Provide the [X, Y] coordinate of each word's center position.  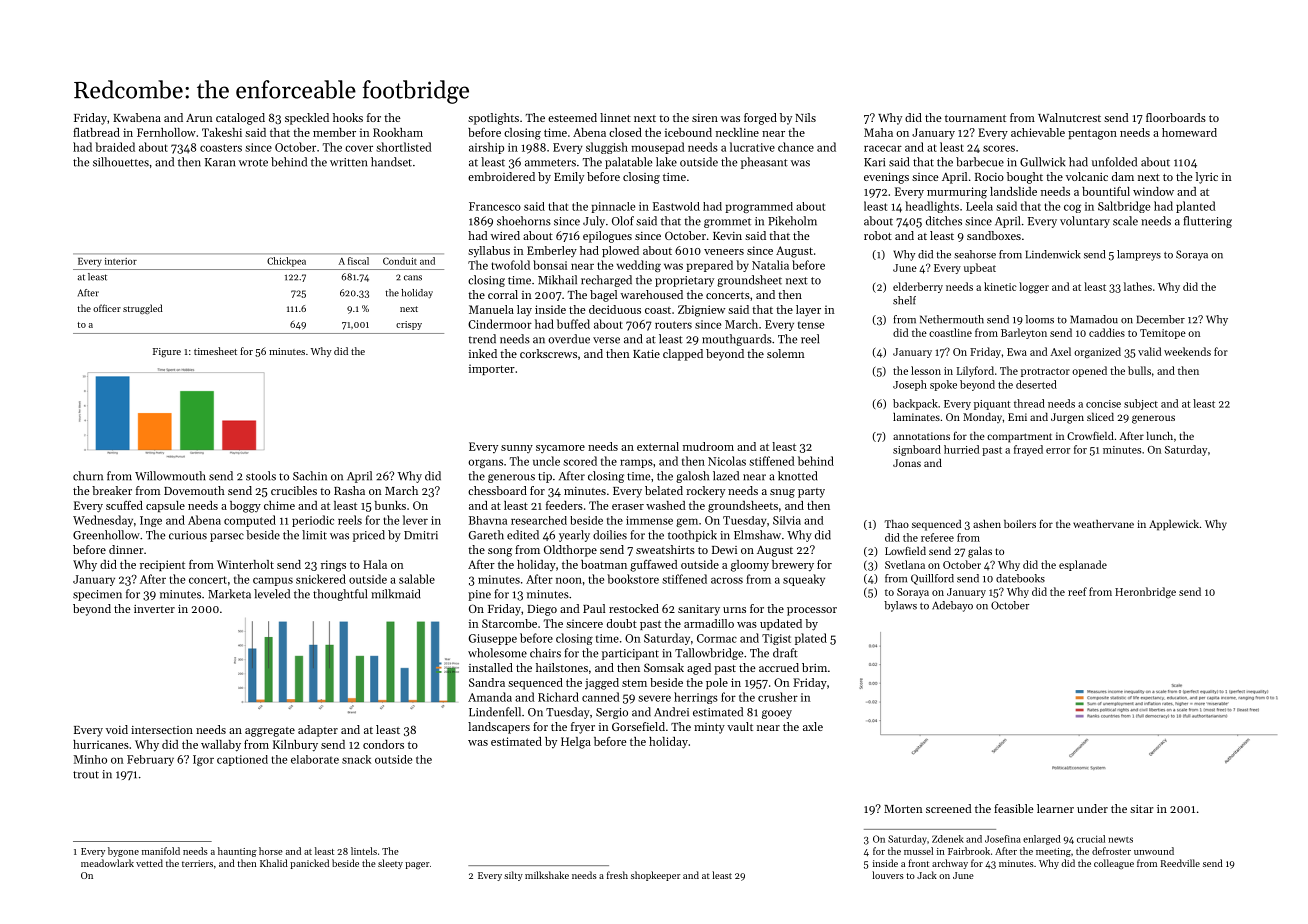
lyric [1207, 178]
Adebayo [952, 606]
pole [717, 683]
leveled [272, 594]
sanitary [699, 610]
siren [705, 118]
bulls [1139, 370]
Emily [569, 178]
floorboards [1176, 117]
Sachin [310, 476]
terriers [197, 863]
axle [813, 726]
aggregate [270, 732]
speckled [307, 119]
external [658, 446]
